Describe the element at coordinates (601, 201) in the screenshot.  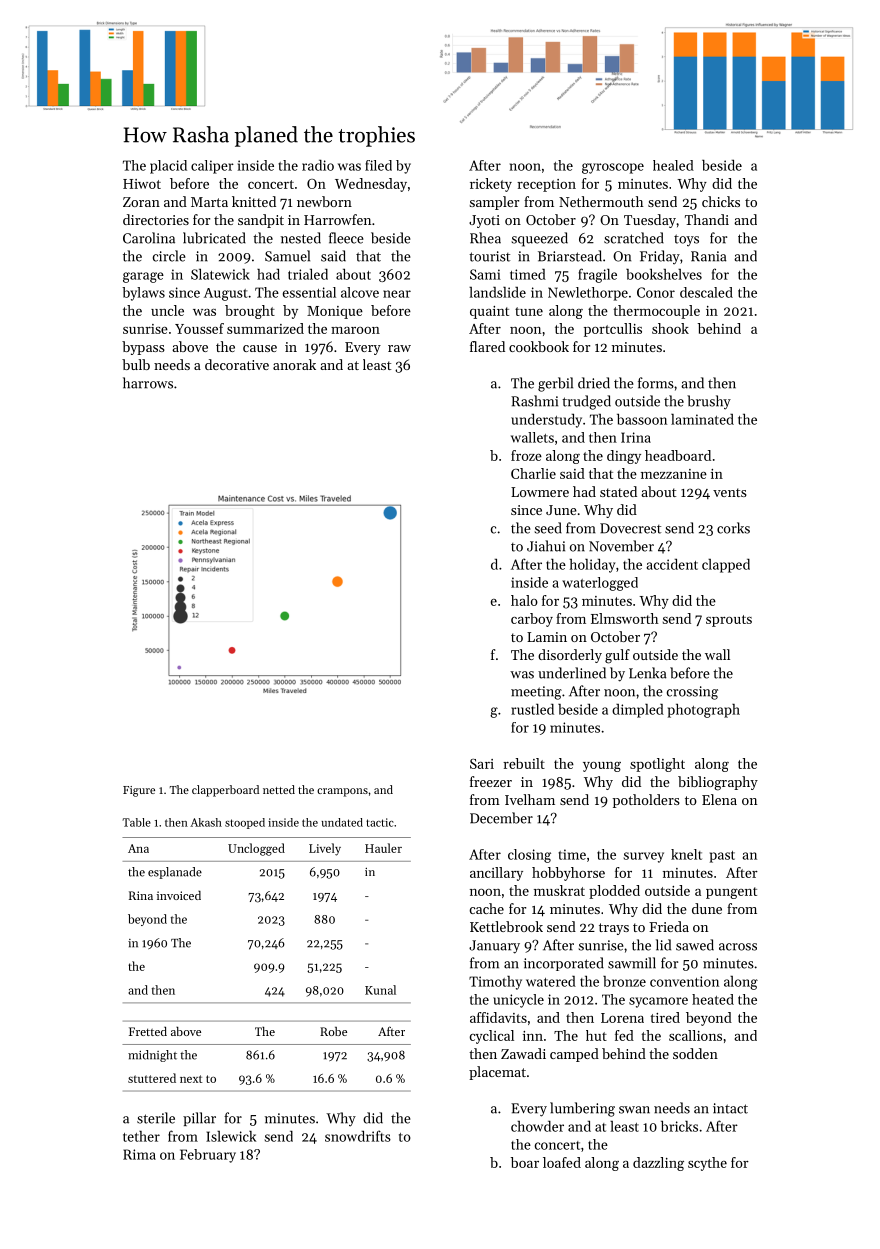
I see `Nethermouth` at that location.
